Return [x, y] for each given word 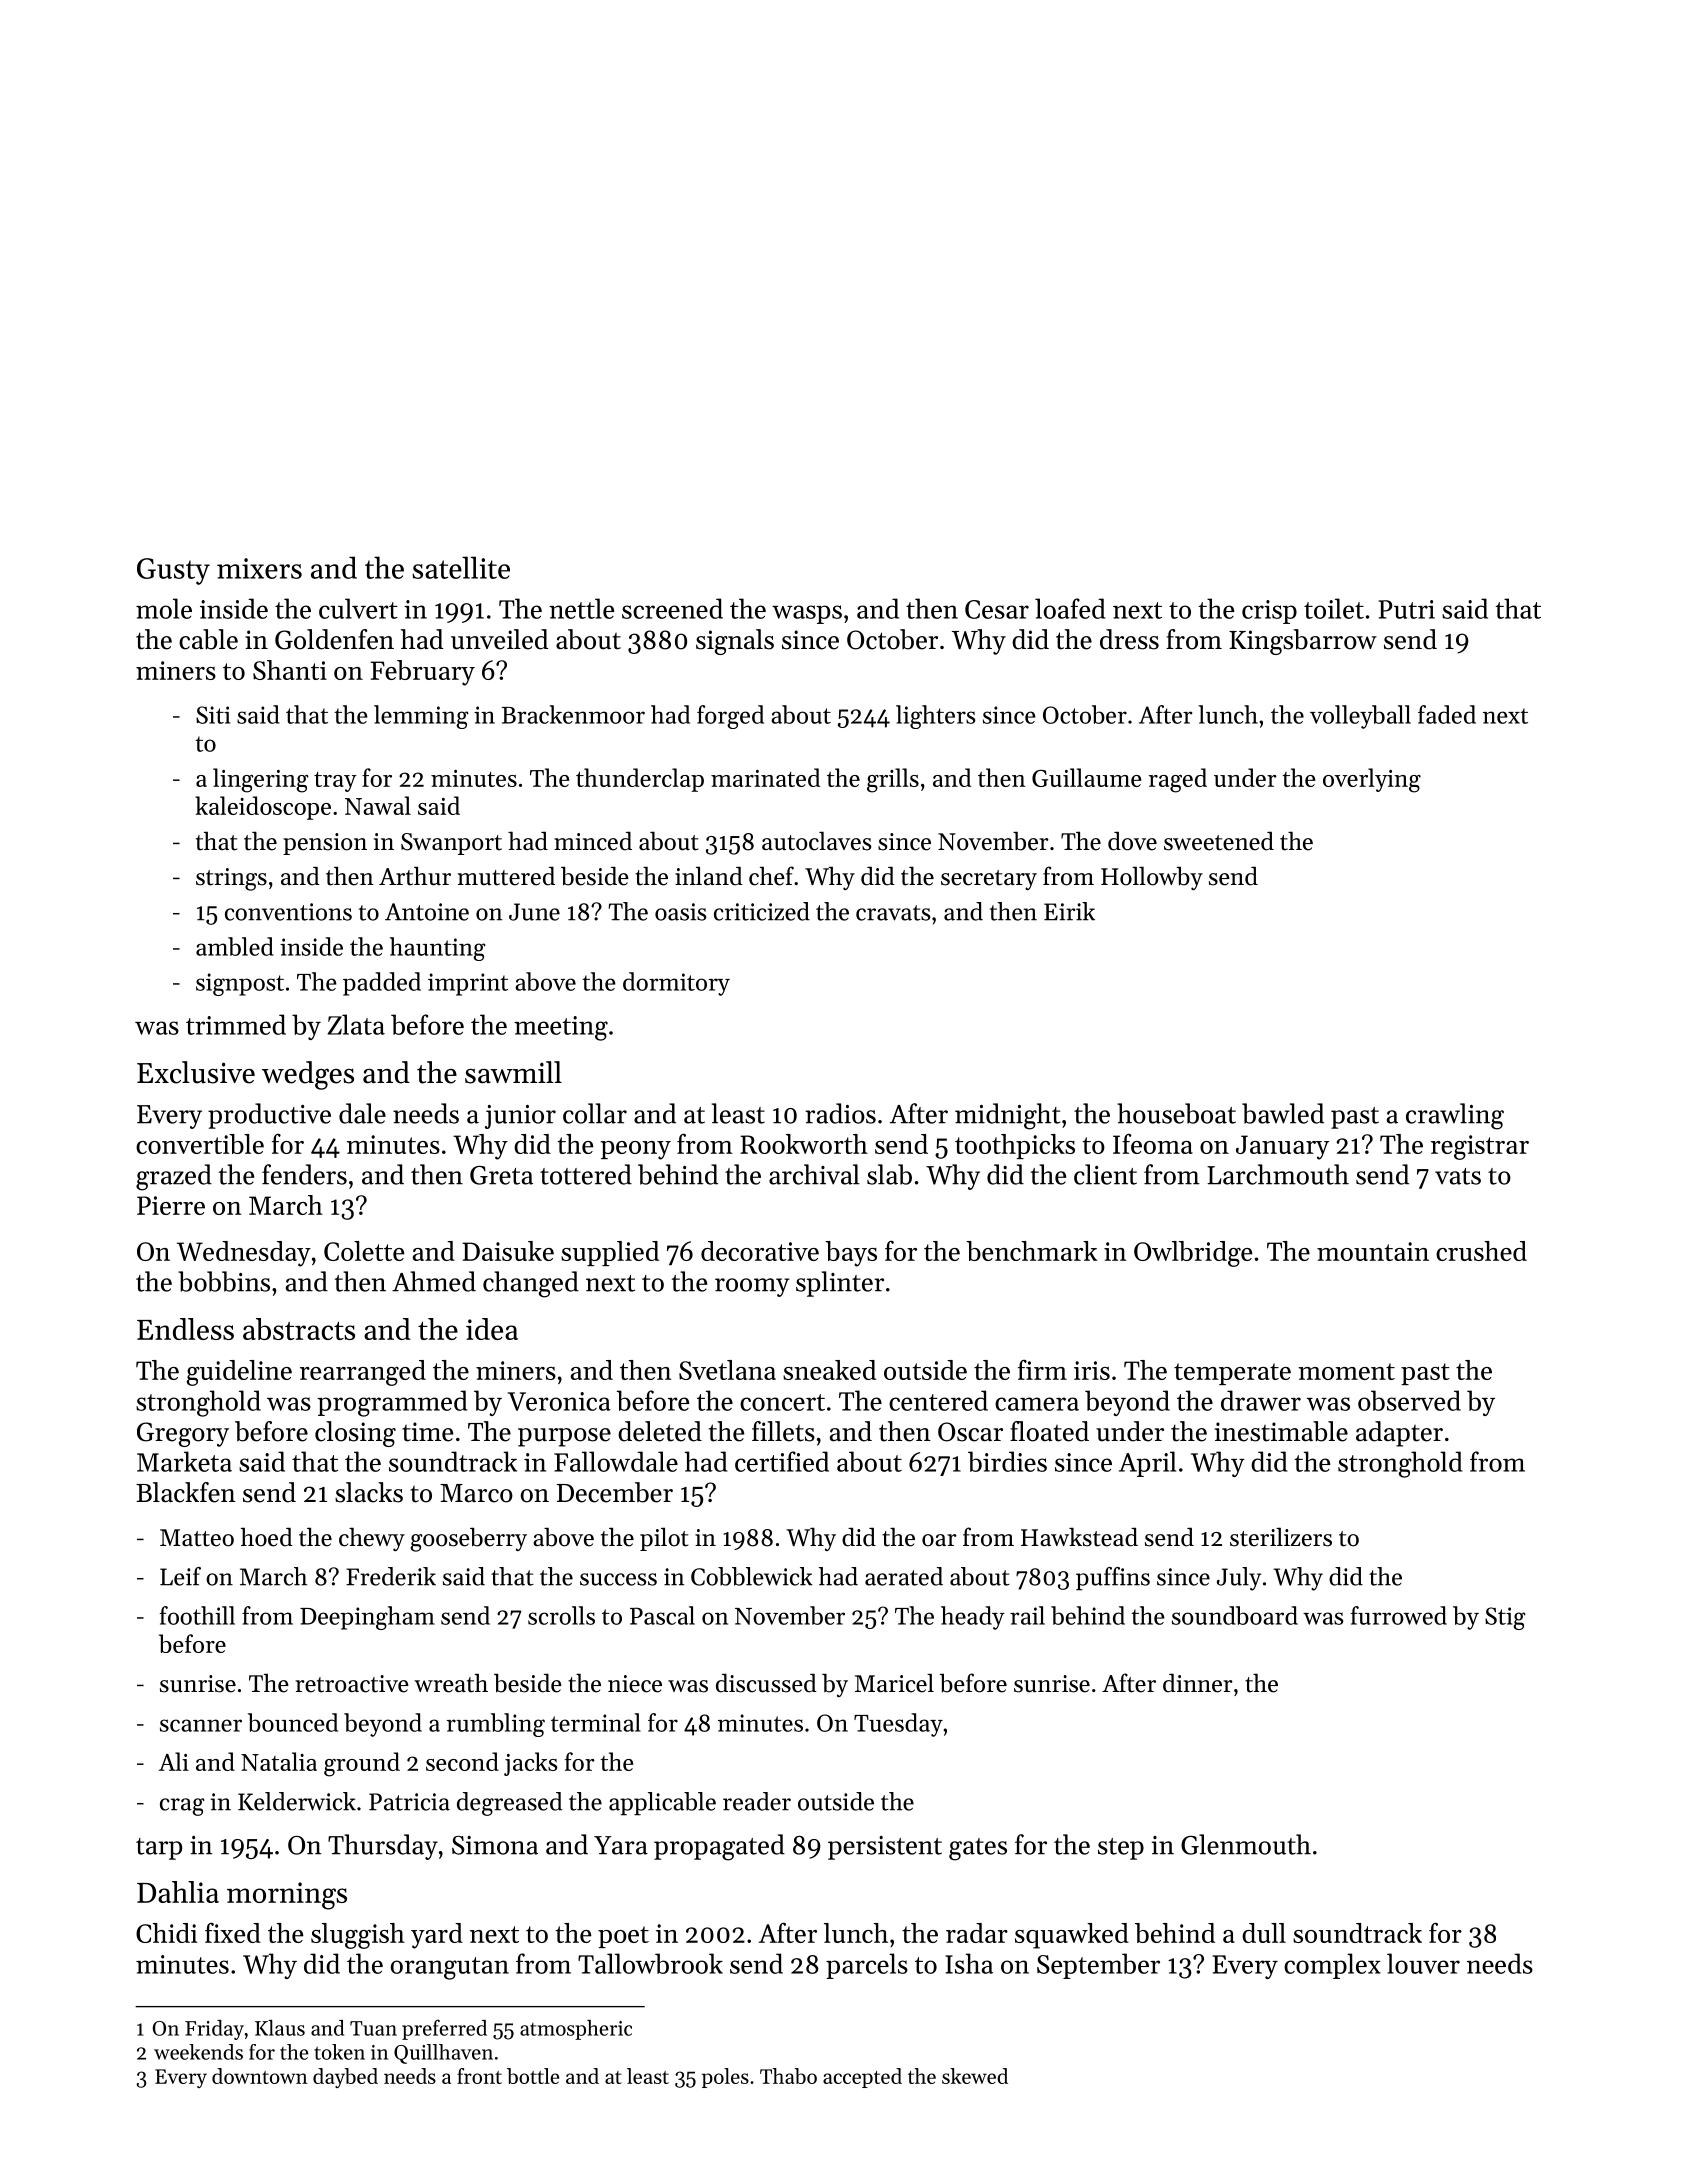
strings [231, 879]
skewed [975, 2076]
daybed [345, 2078]
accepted [862, 2078]
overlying [1372, 780]
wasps [807, 614]
